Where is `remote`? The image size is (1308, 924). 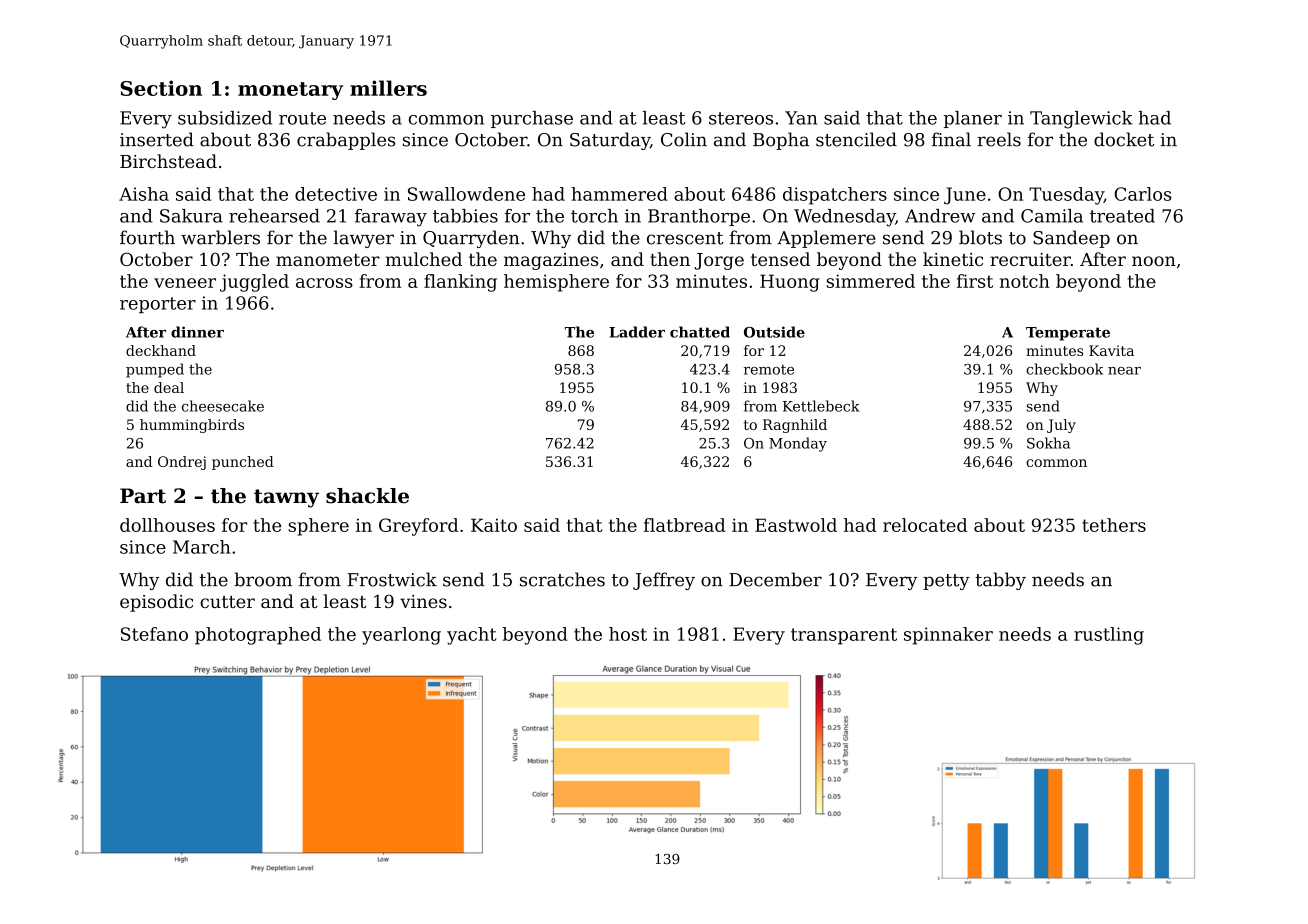 remote is located at coordinates (769, 370).
